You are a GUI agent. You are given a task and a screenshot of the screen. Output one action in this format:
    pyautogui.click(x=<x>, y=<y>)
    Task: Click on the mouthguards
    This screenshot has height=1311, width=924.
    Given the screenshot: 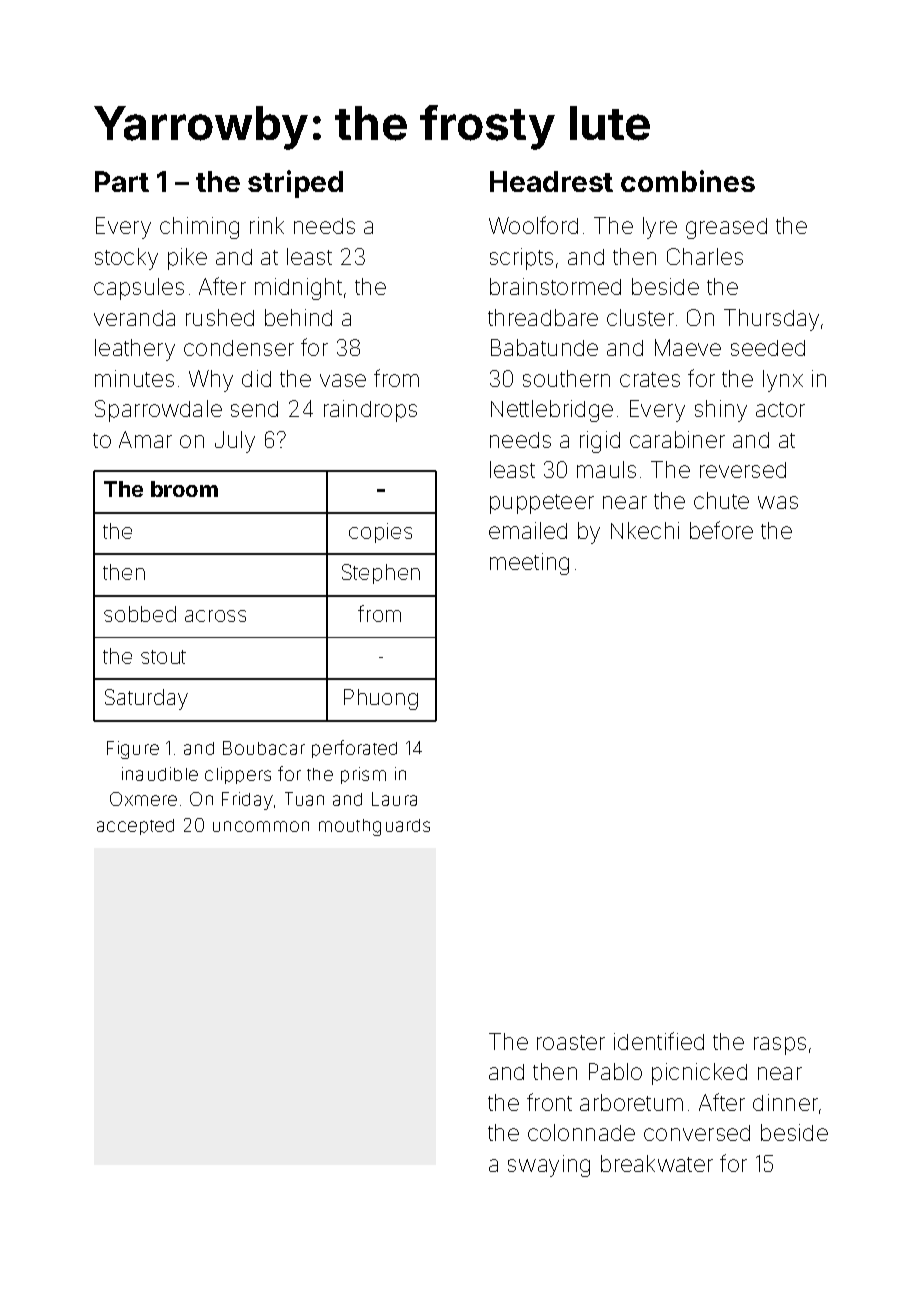 What is the action you would take?
    pyautogui.click(x=374, y=827)
